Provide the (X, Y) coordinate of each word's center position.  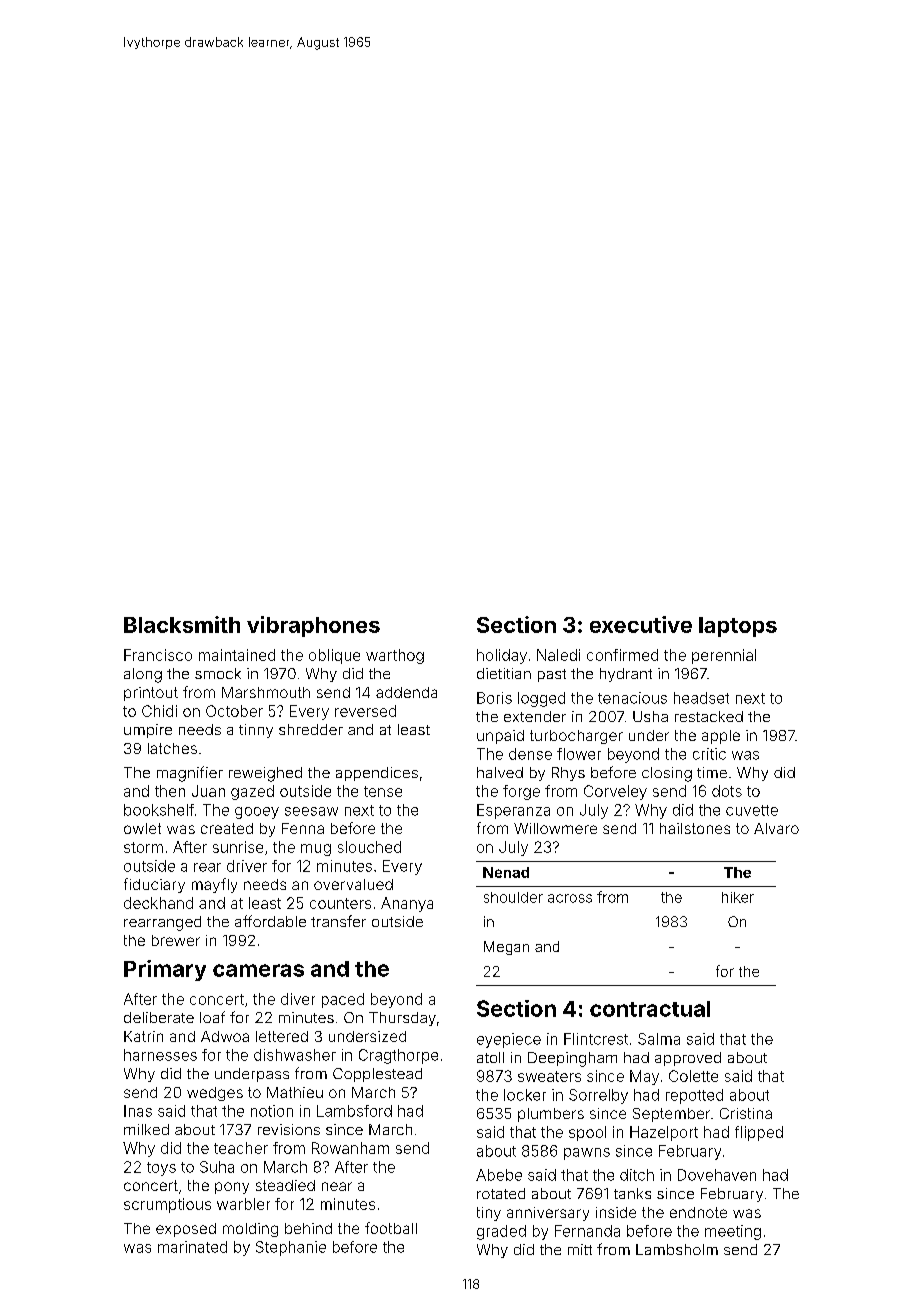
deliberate (159, 1017)
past (552, 675)
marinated (192, 1247)
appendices (377, 774)
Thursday (402, 1019)
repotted (694, 1096)
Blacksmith (182, 624)
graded (501, 1232)
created (227, 828)
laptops (738, 627)
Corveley (615, 792)
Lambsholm (677, 1249)
